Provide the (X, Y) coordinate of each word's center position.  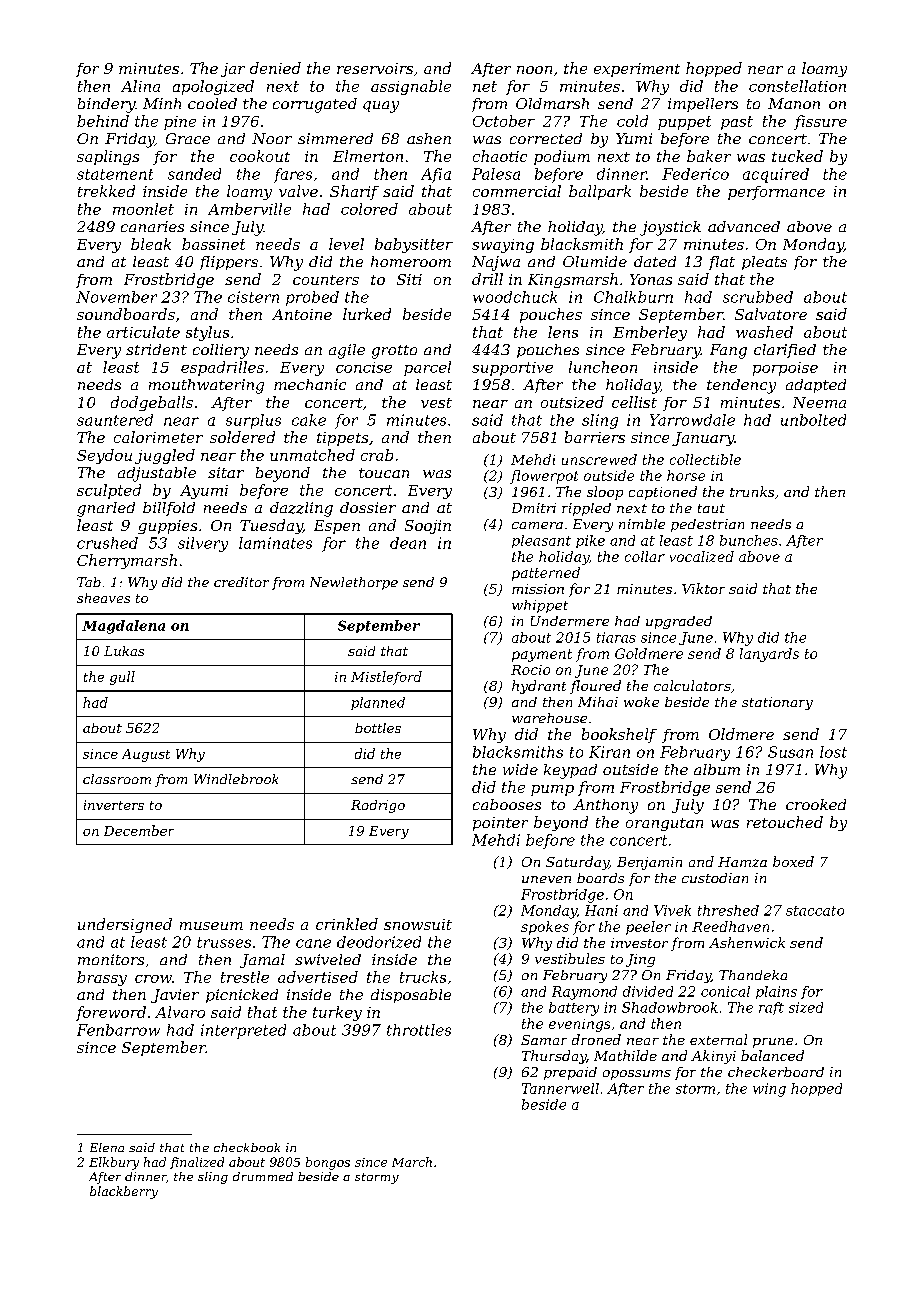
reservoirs (375, 68)
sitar (226, 472)
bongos (328, 1163)
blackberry (124, 1192)
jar (233, 70)
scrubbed (758, 297)
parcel (427, 368)
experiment (637, 70)
